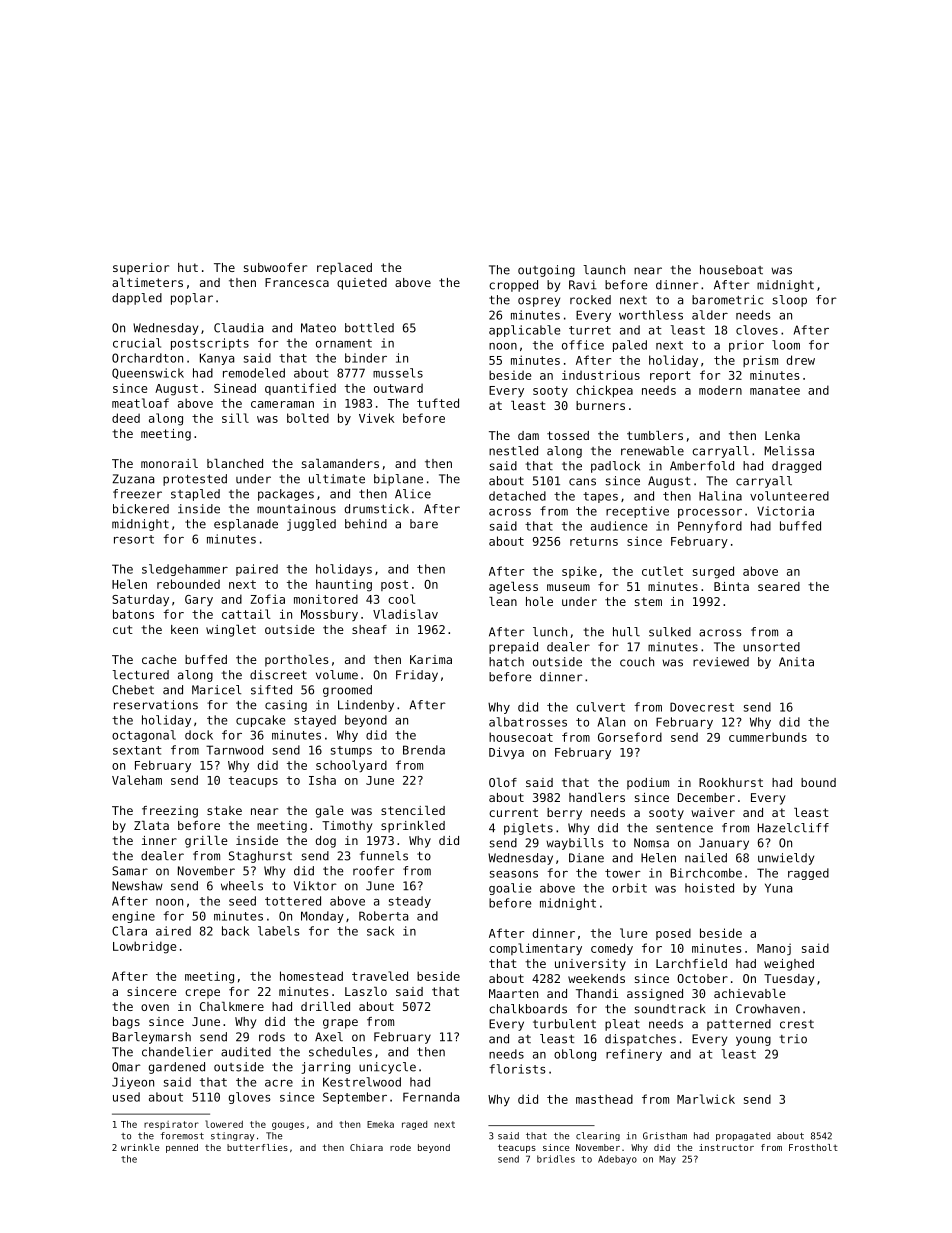  What do you see at coordinates (366, 991) in the screenshot?
I see `Laszlo` at bounding box center [366, 991].
